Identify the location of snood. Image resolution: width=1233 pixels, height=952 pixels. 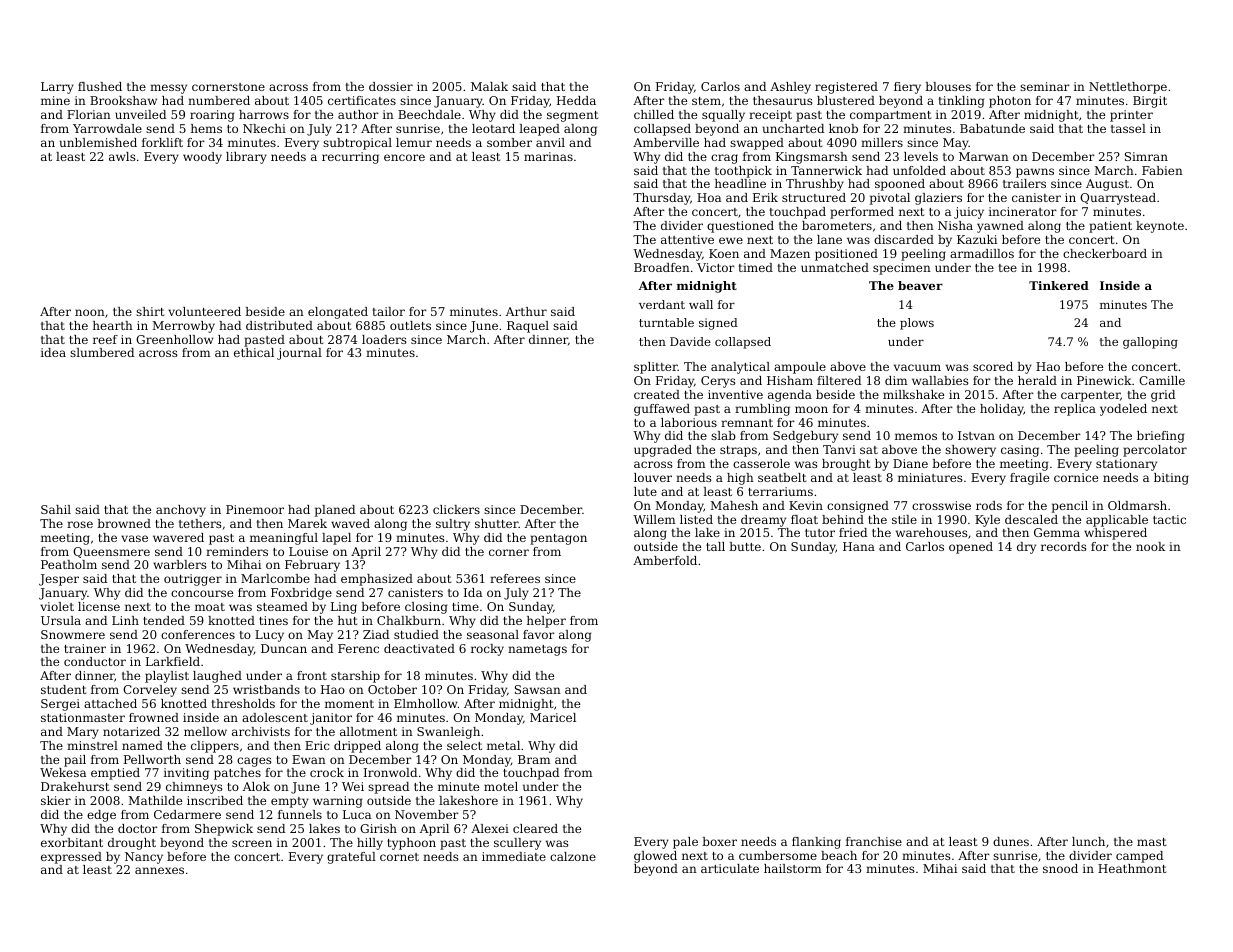
(1060, 868).
